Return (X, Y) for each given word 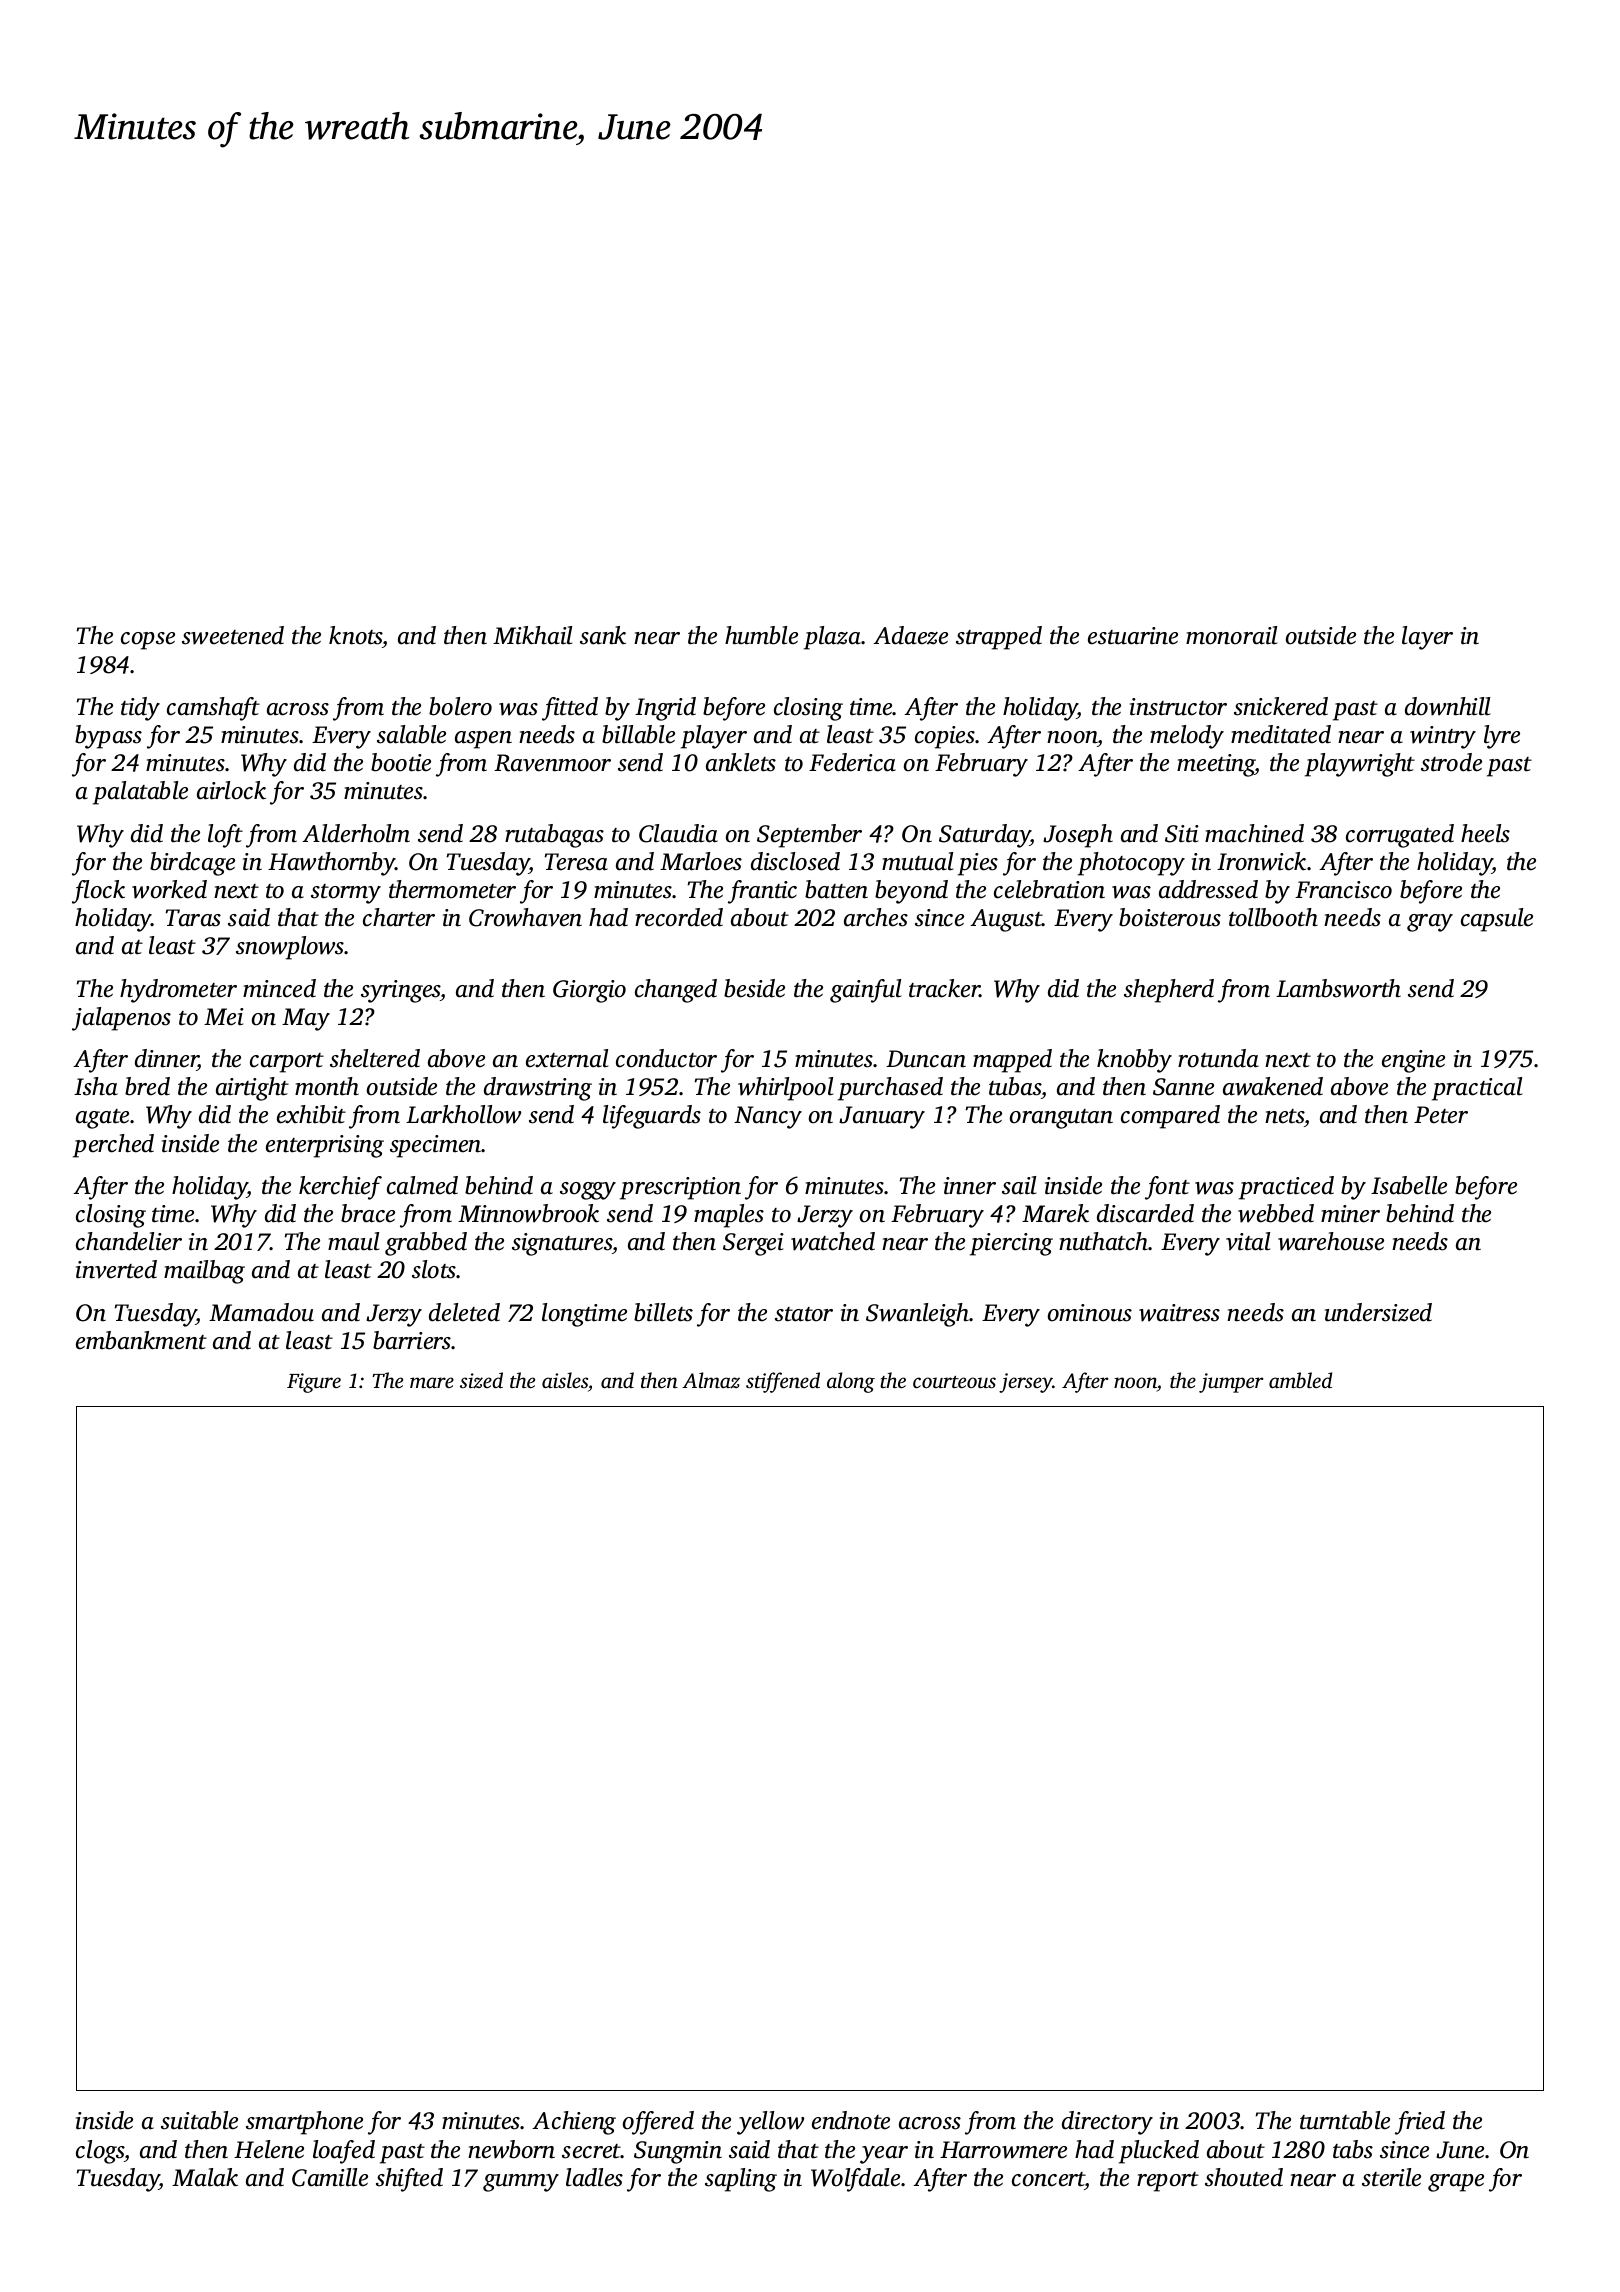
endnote (851, 2120)
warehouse (1331, 1241)
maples (729, 1216)
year (884, 2155)
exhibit (311, 1114)
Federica (852, 762)
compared (1170, 1117)
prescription (680, 1188)
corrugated (1400, 836)
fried (1420, 2123)
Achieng (574, 2123)
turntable (1345, 2120)
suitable (199, 2120)
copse (148, 641)
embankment (141, 1340)
